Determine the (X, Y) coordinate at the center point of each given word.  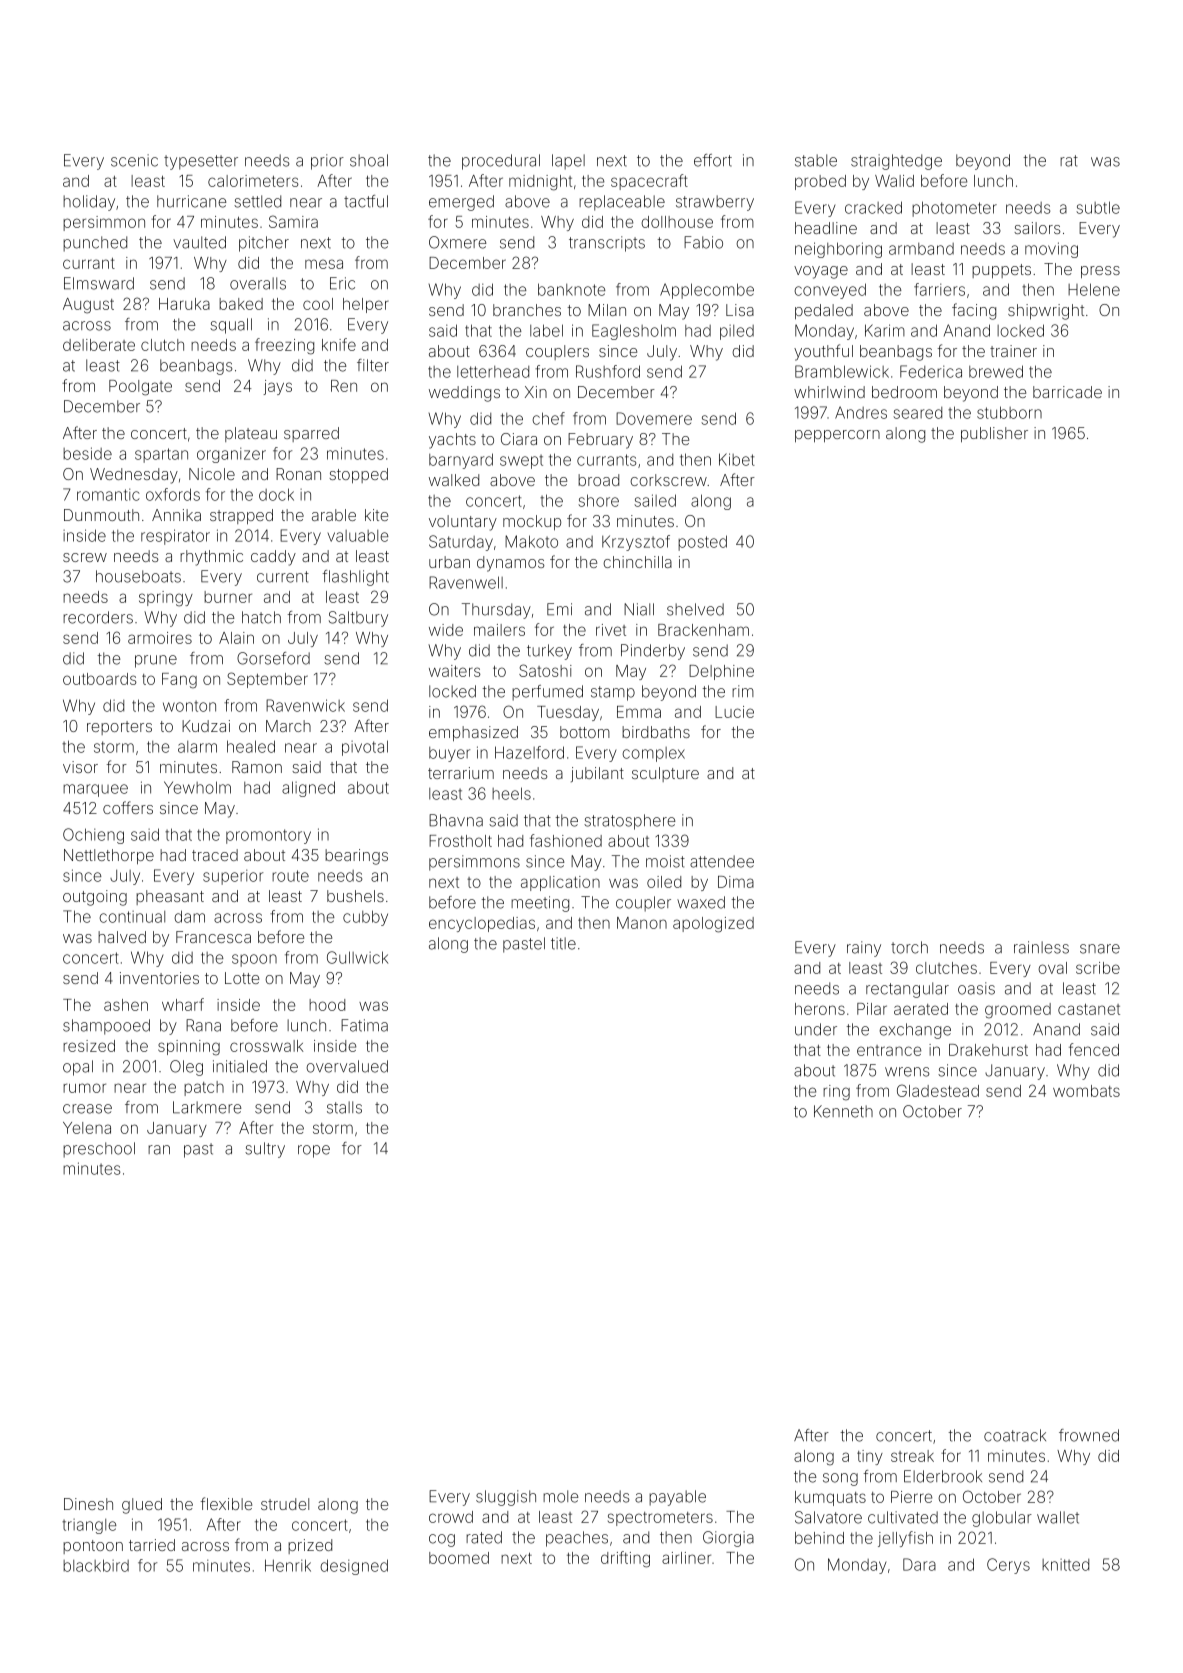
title (563, 943)
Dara (919, 1564)
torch (909, 947)
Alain (236, 638)
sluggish (506, 1498)
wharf (183, 1004)
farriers (939, 289)
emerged (461, 203)
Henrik (288, 1565)
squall (231, 326)
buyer (449, 754)
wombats (1086, 1091)
